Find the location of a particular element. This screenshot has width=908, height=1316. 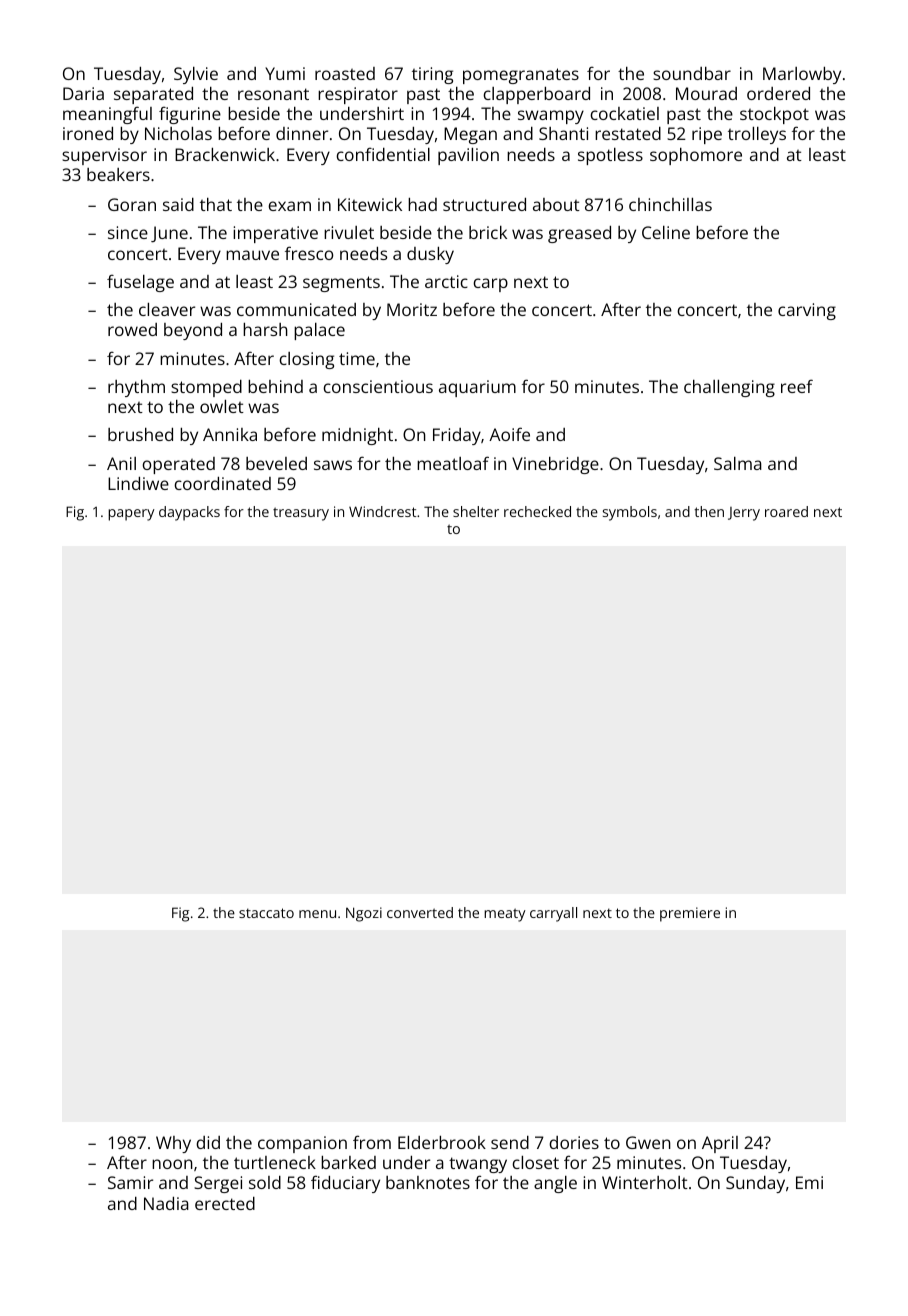

treasury is located at coordinates (301, 514).
